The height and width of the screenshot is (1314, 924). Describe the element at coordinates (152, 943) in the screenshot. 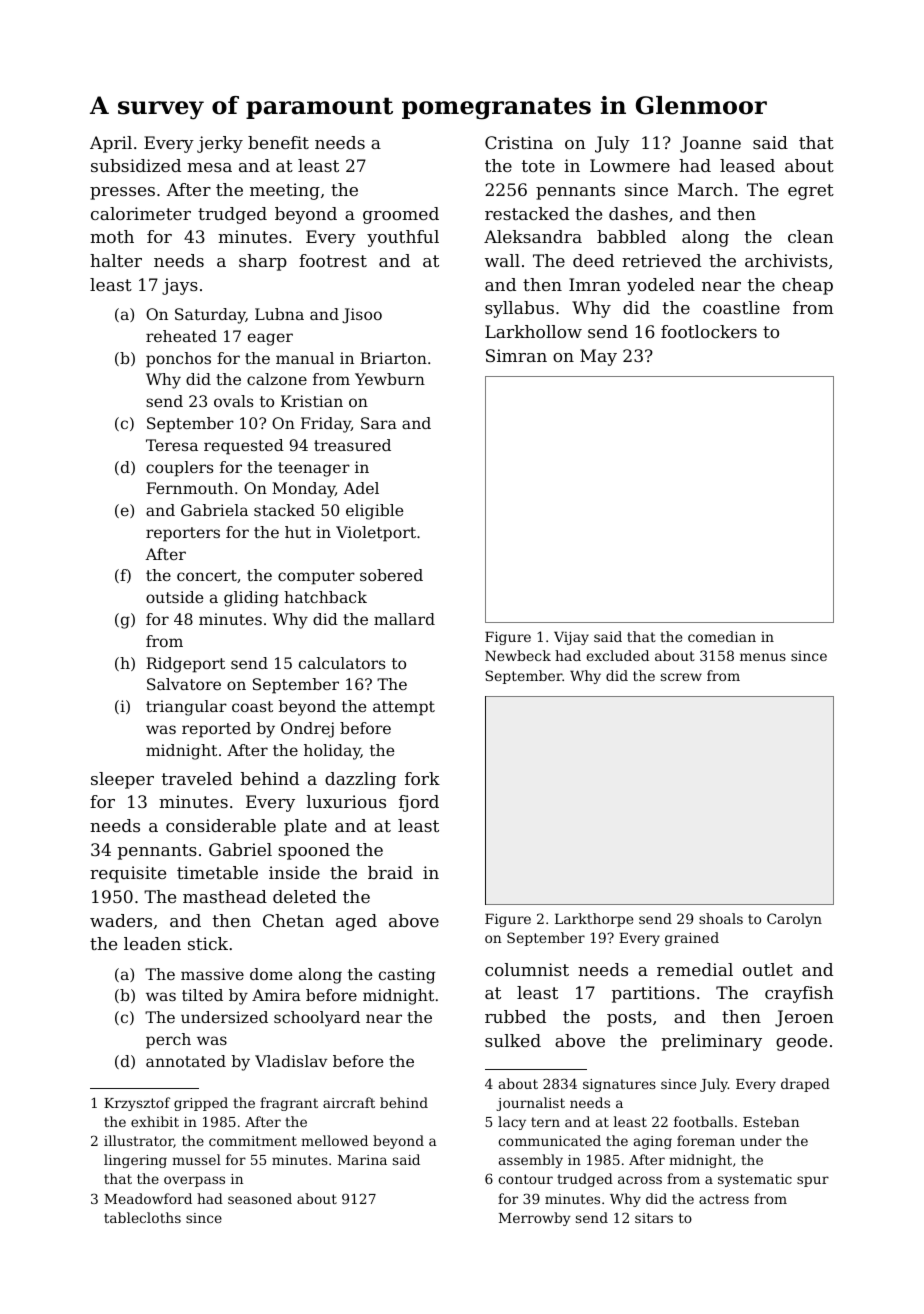

I see `leaden` at that location.
